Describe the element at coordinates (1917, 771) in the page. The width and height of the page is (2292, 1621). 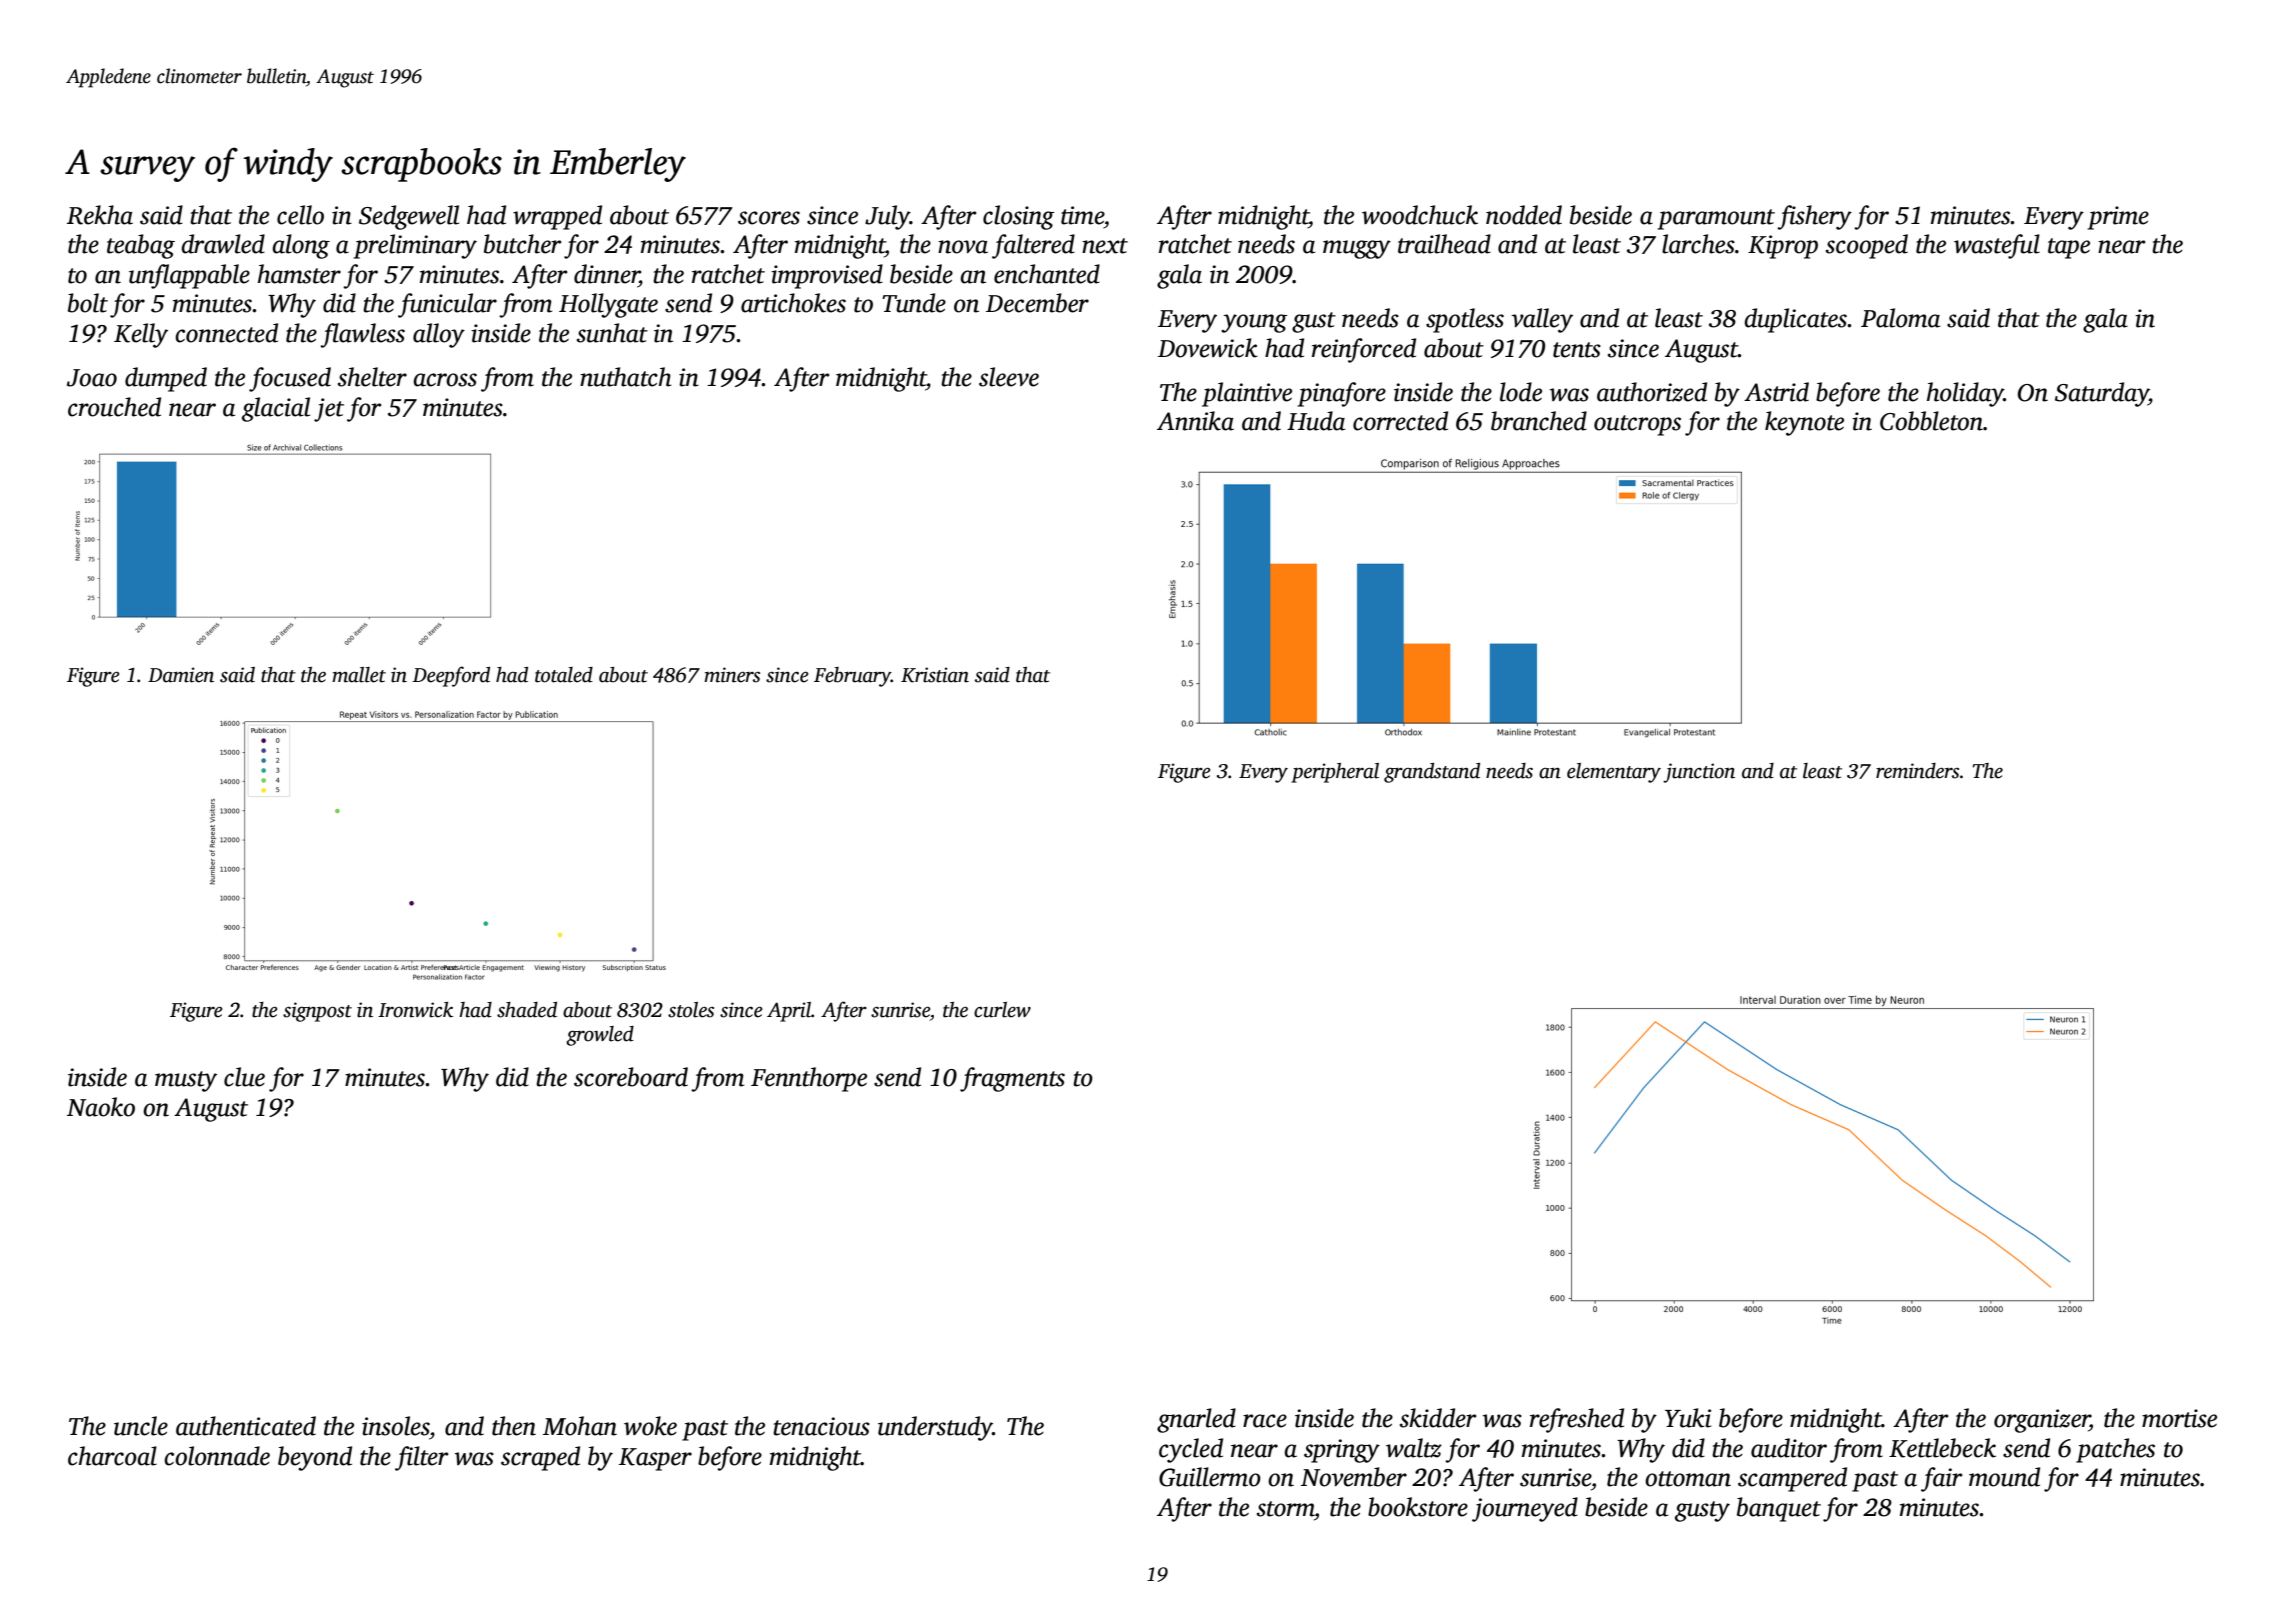
I see `reminders` at that location.
